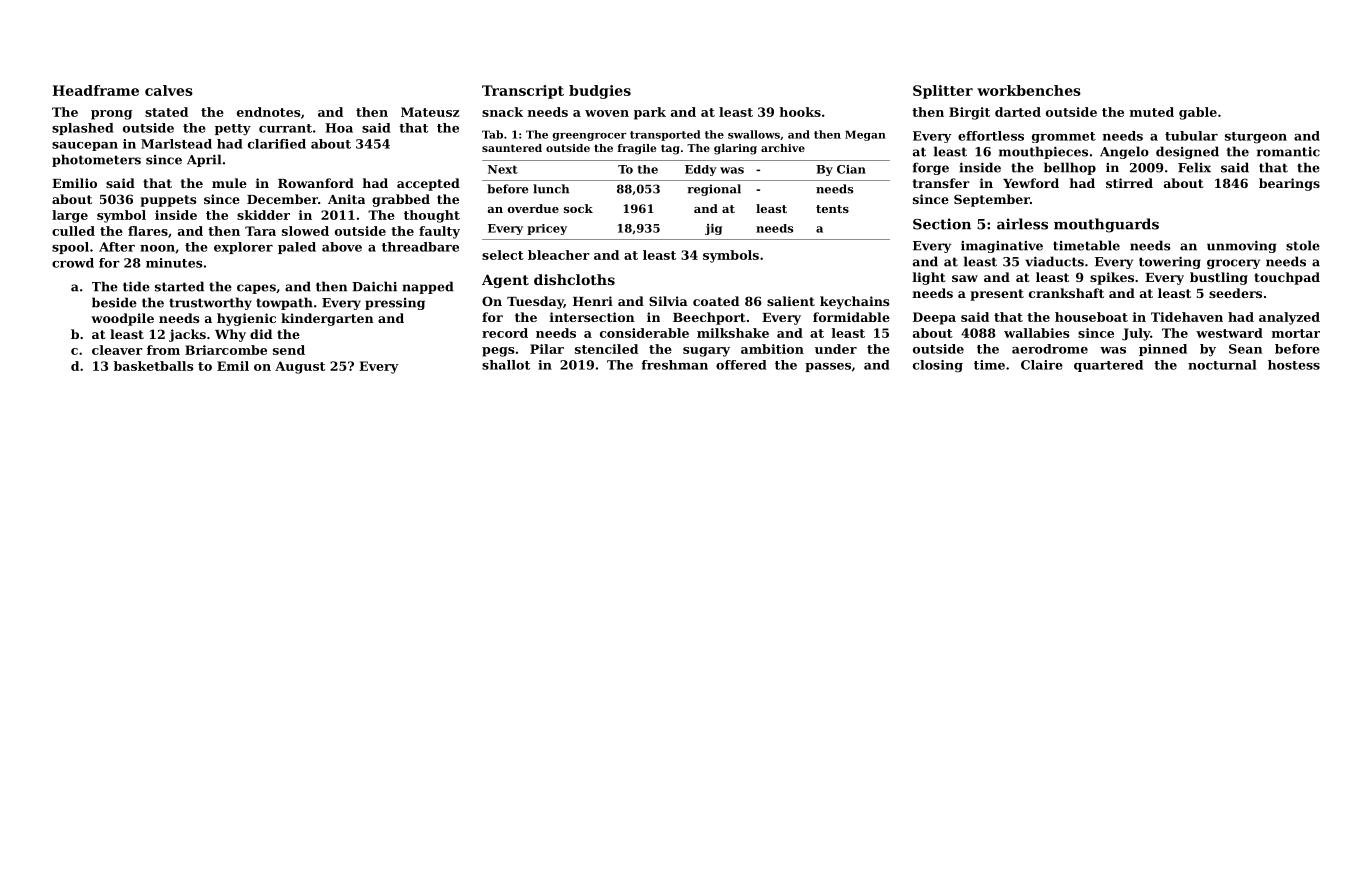  What do you see at coordinates (154, 366) in the screenshot?
I see `basketballs` at bounding box center [154, 366].
